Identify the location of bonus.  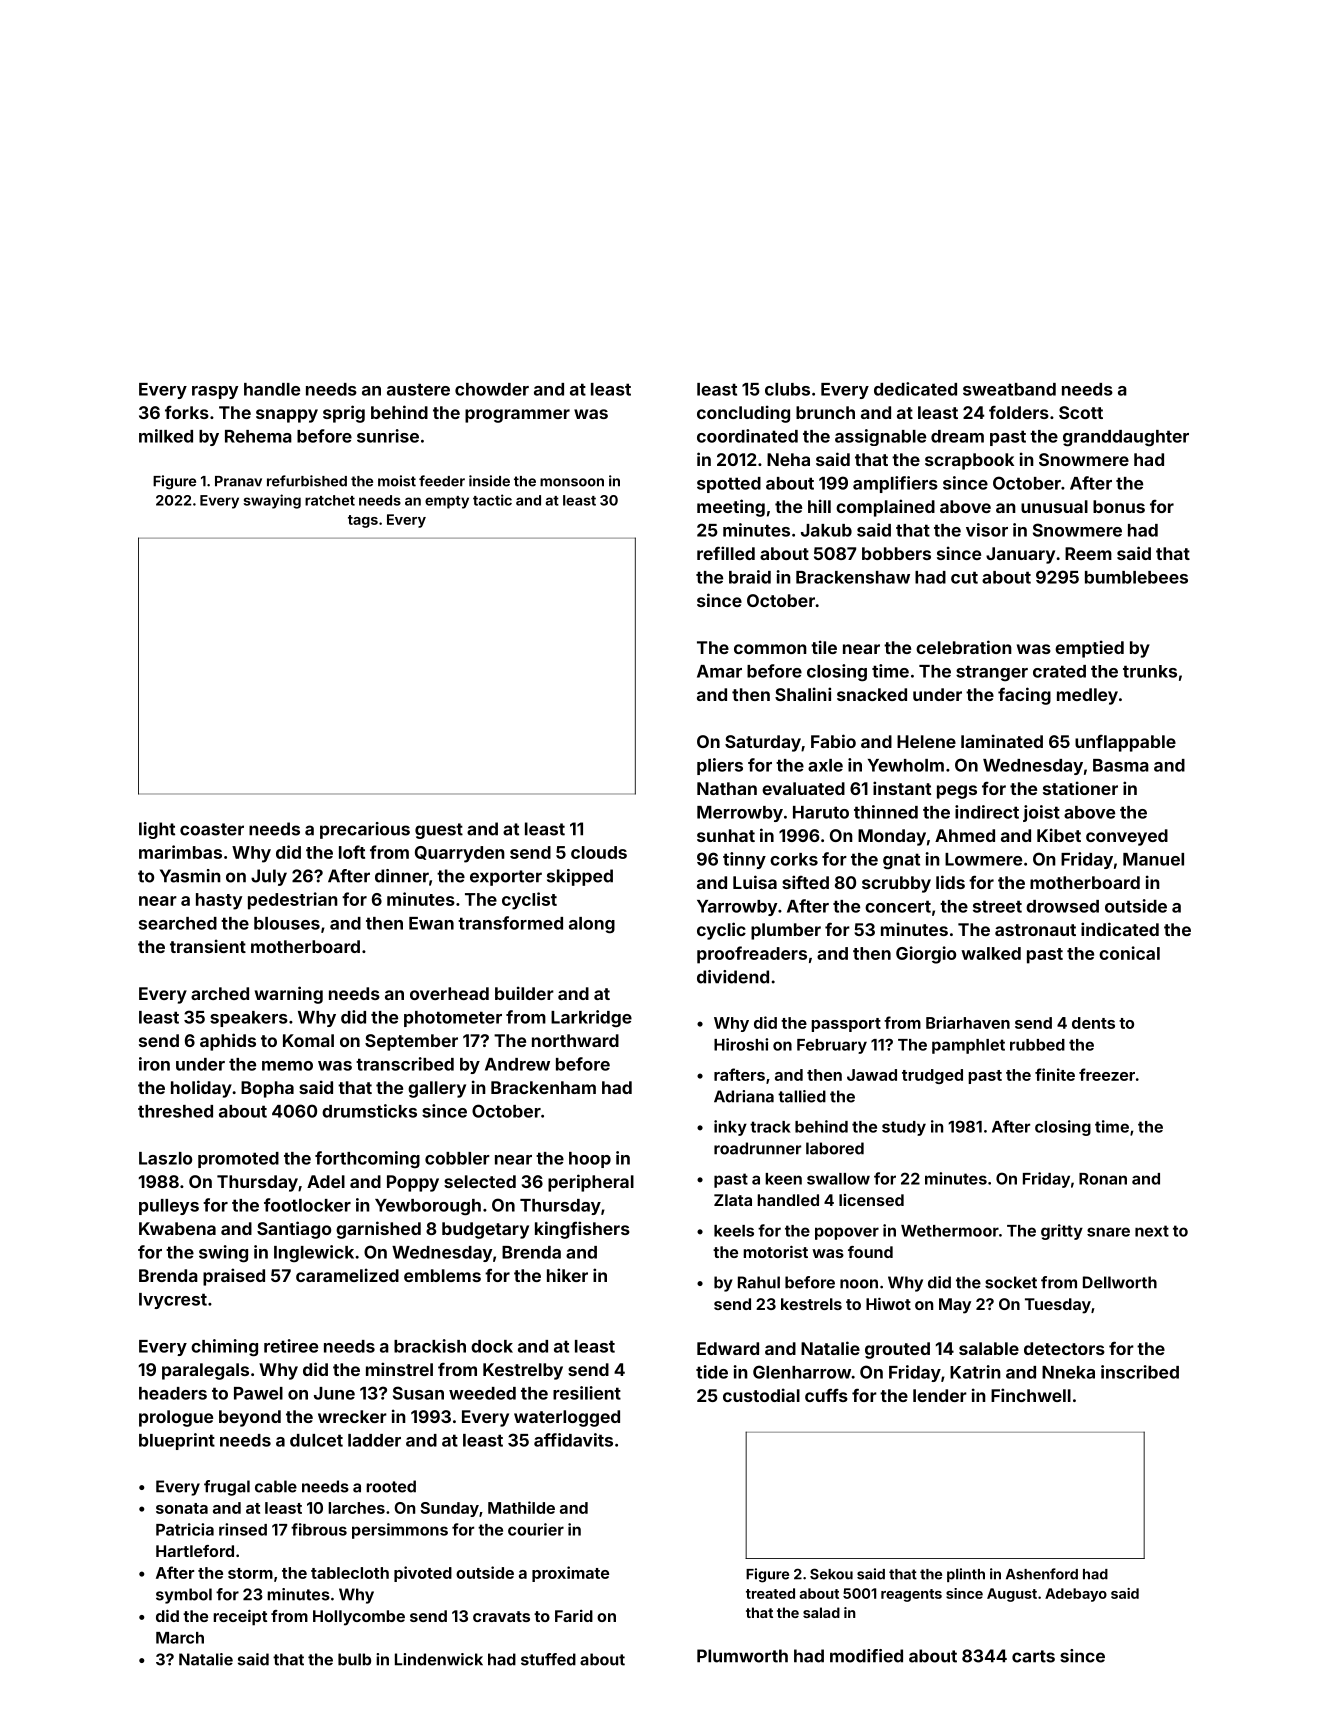
(1119, 506).
